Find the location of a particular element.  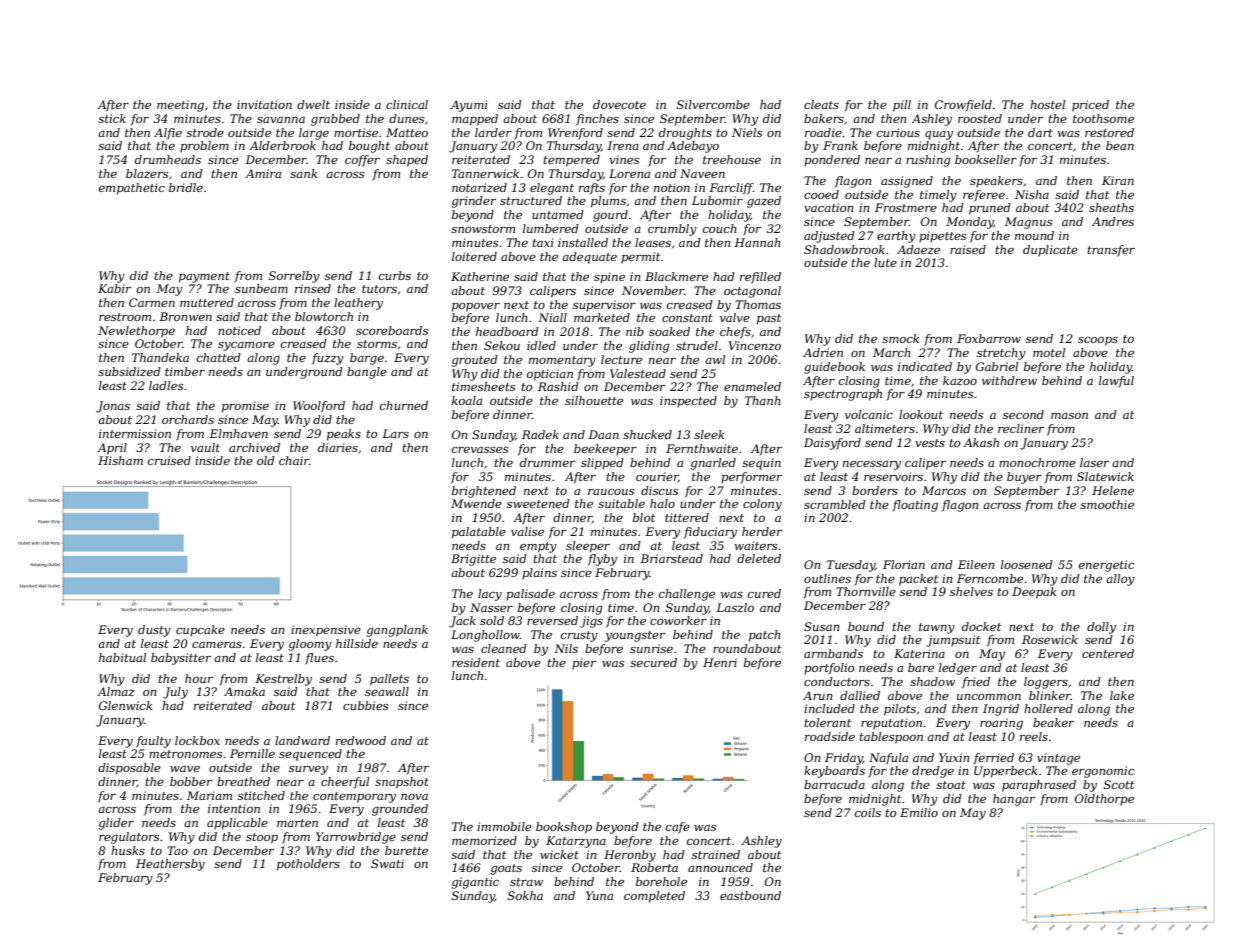

cruised is located at coordinates (169, 460).
